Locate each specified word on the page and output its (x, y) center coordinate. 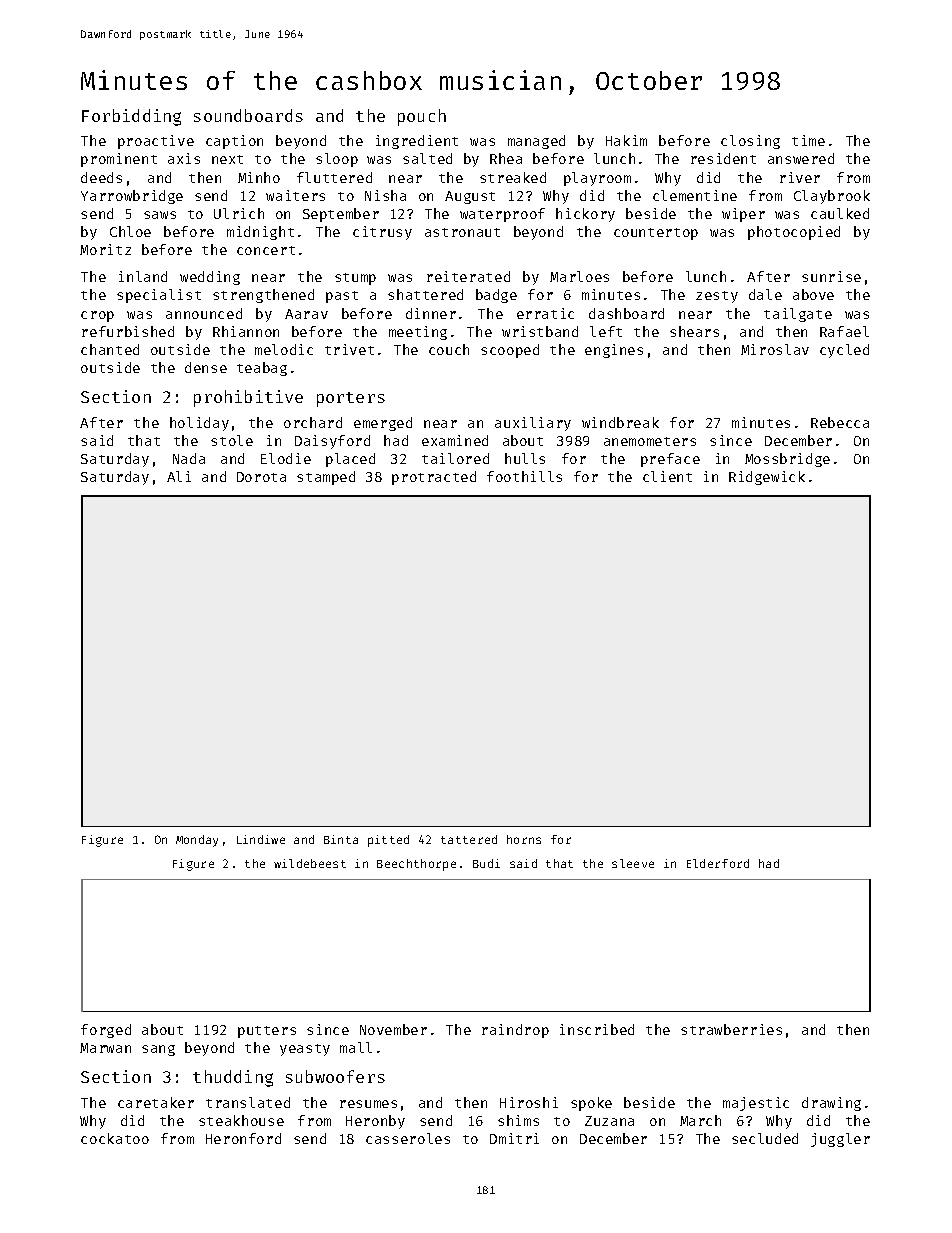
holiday (199, 424)
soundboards (248, 115)
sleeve (633, 863)
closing (750, 142)
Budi (486, 863)
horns (524, 839)
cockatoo (115, 1138)
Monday (197, 841)
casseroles (408, 1138)
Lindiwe (261, 839)
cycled (844, 351)
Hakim (626, 140)
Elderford (718, 863)
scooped (510, 351)
